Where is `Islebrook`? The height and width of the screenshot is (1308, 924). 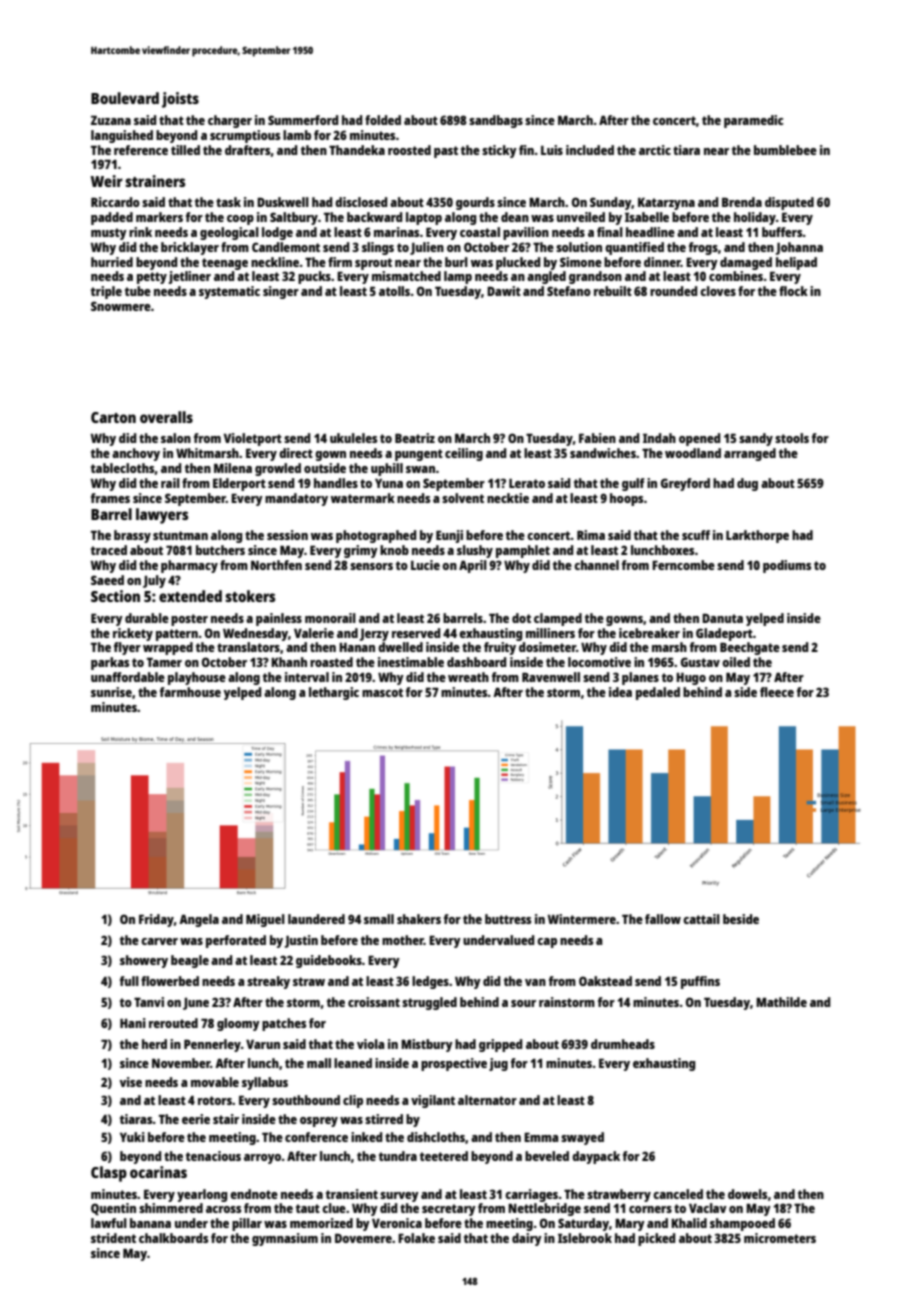 Islebrook is located at coordinates (585, 1238).
